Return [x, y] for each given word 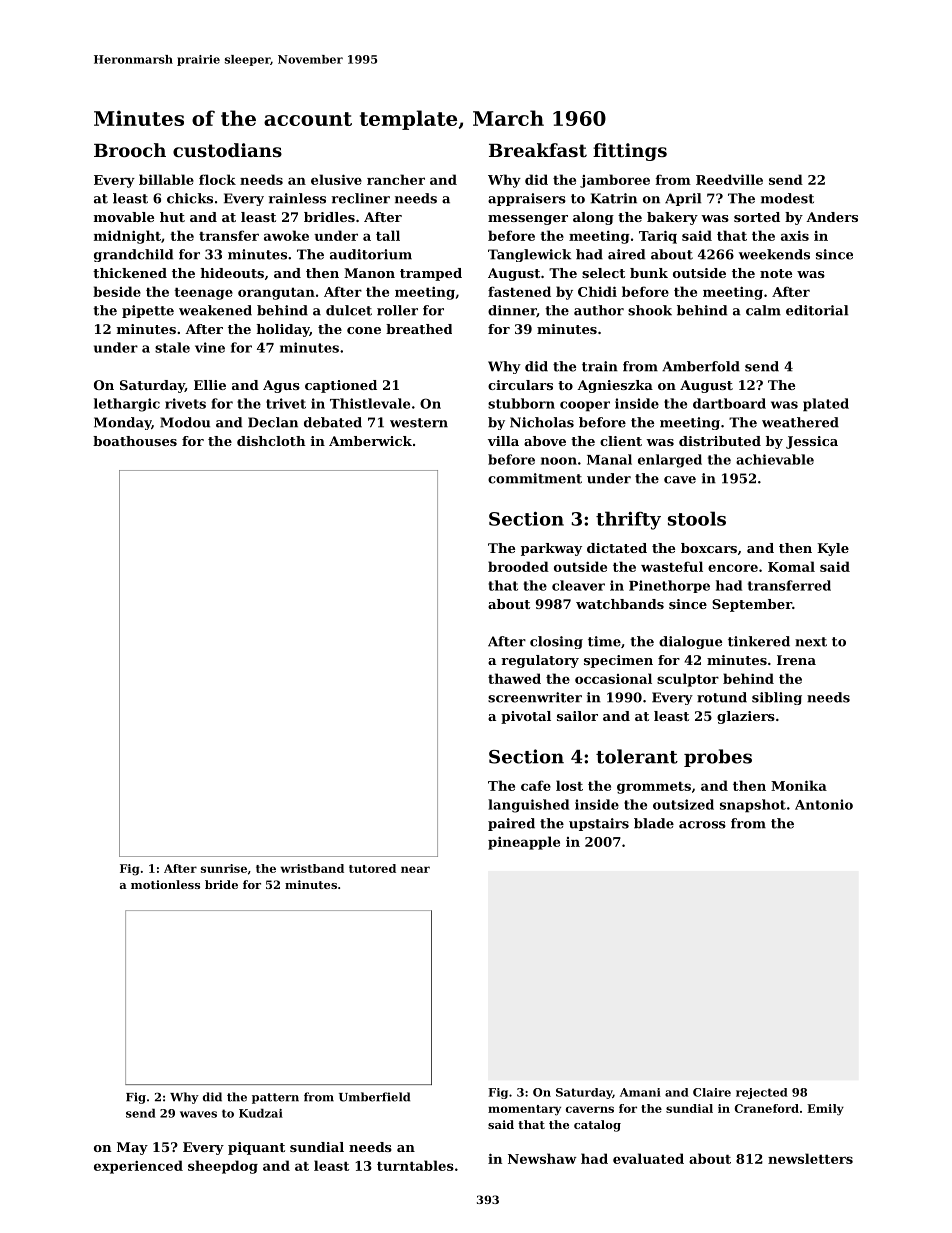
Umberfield [374, 1097]
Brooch [130, 150]
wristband [312, 868]
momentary [524, 1110]
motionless [165, 884]
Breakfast [538, 150]
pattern [275, 1098]
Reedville [729, 179]
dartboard [729, 403]
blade [654, 823]
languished [528, 806]
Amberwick [370, 441]
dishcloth [271, 441]
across [702, 825]
